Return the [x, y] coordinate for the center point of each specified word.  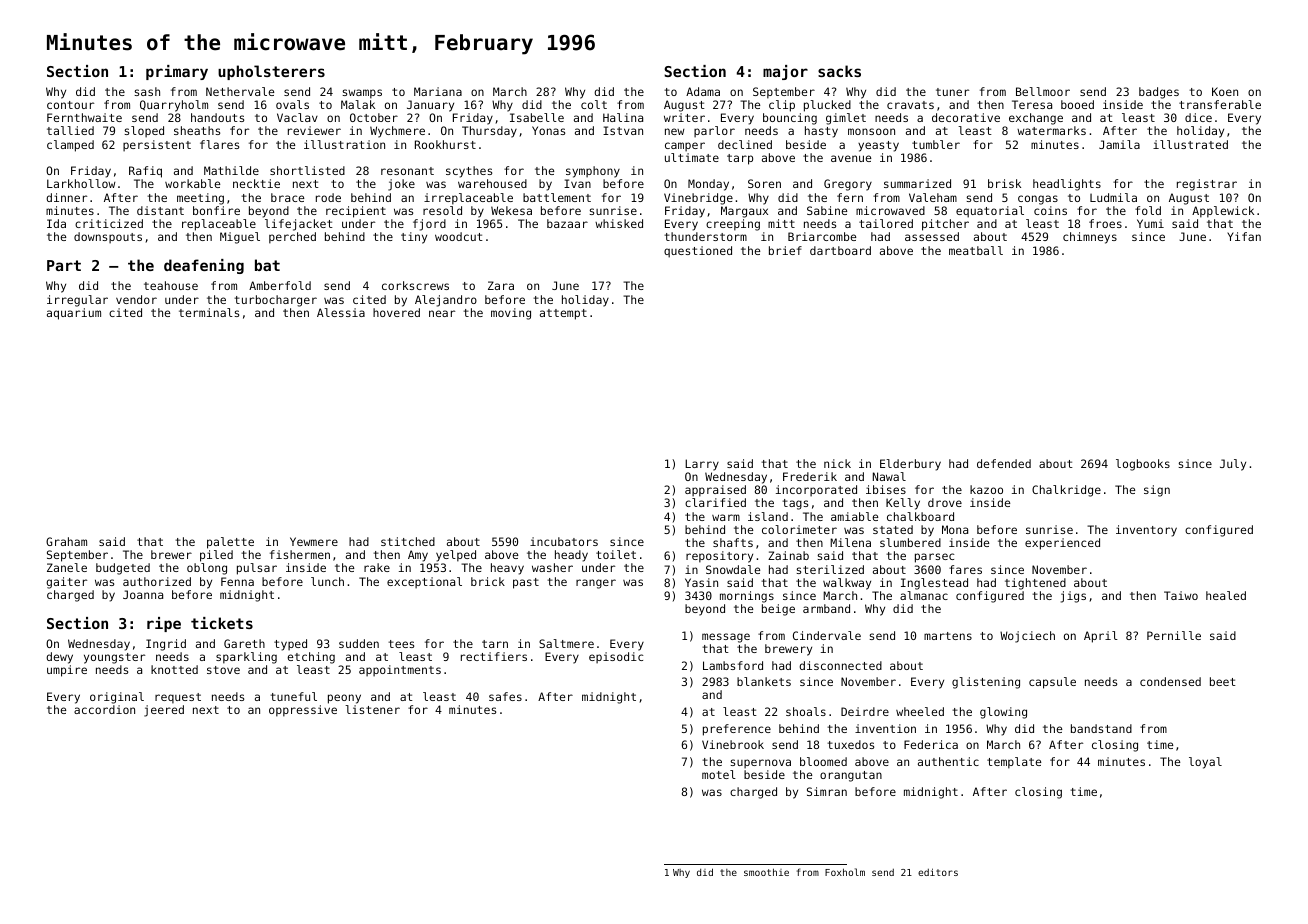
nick [837, 463]
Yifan [1244, 236]
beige [778, 610]
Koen [1225, 91]
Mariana [438, 91]
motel [719, 774]
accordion [104, 709]
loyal [1205, 763]
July [1233, 465]
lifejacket [299, 225]
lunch [327, 581]
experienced [1062, 544]
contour [70, 105]
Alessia [341, 312]
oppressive [303, 711]
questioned [698, 252]
